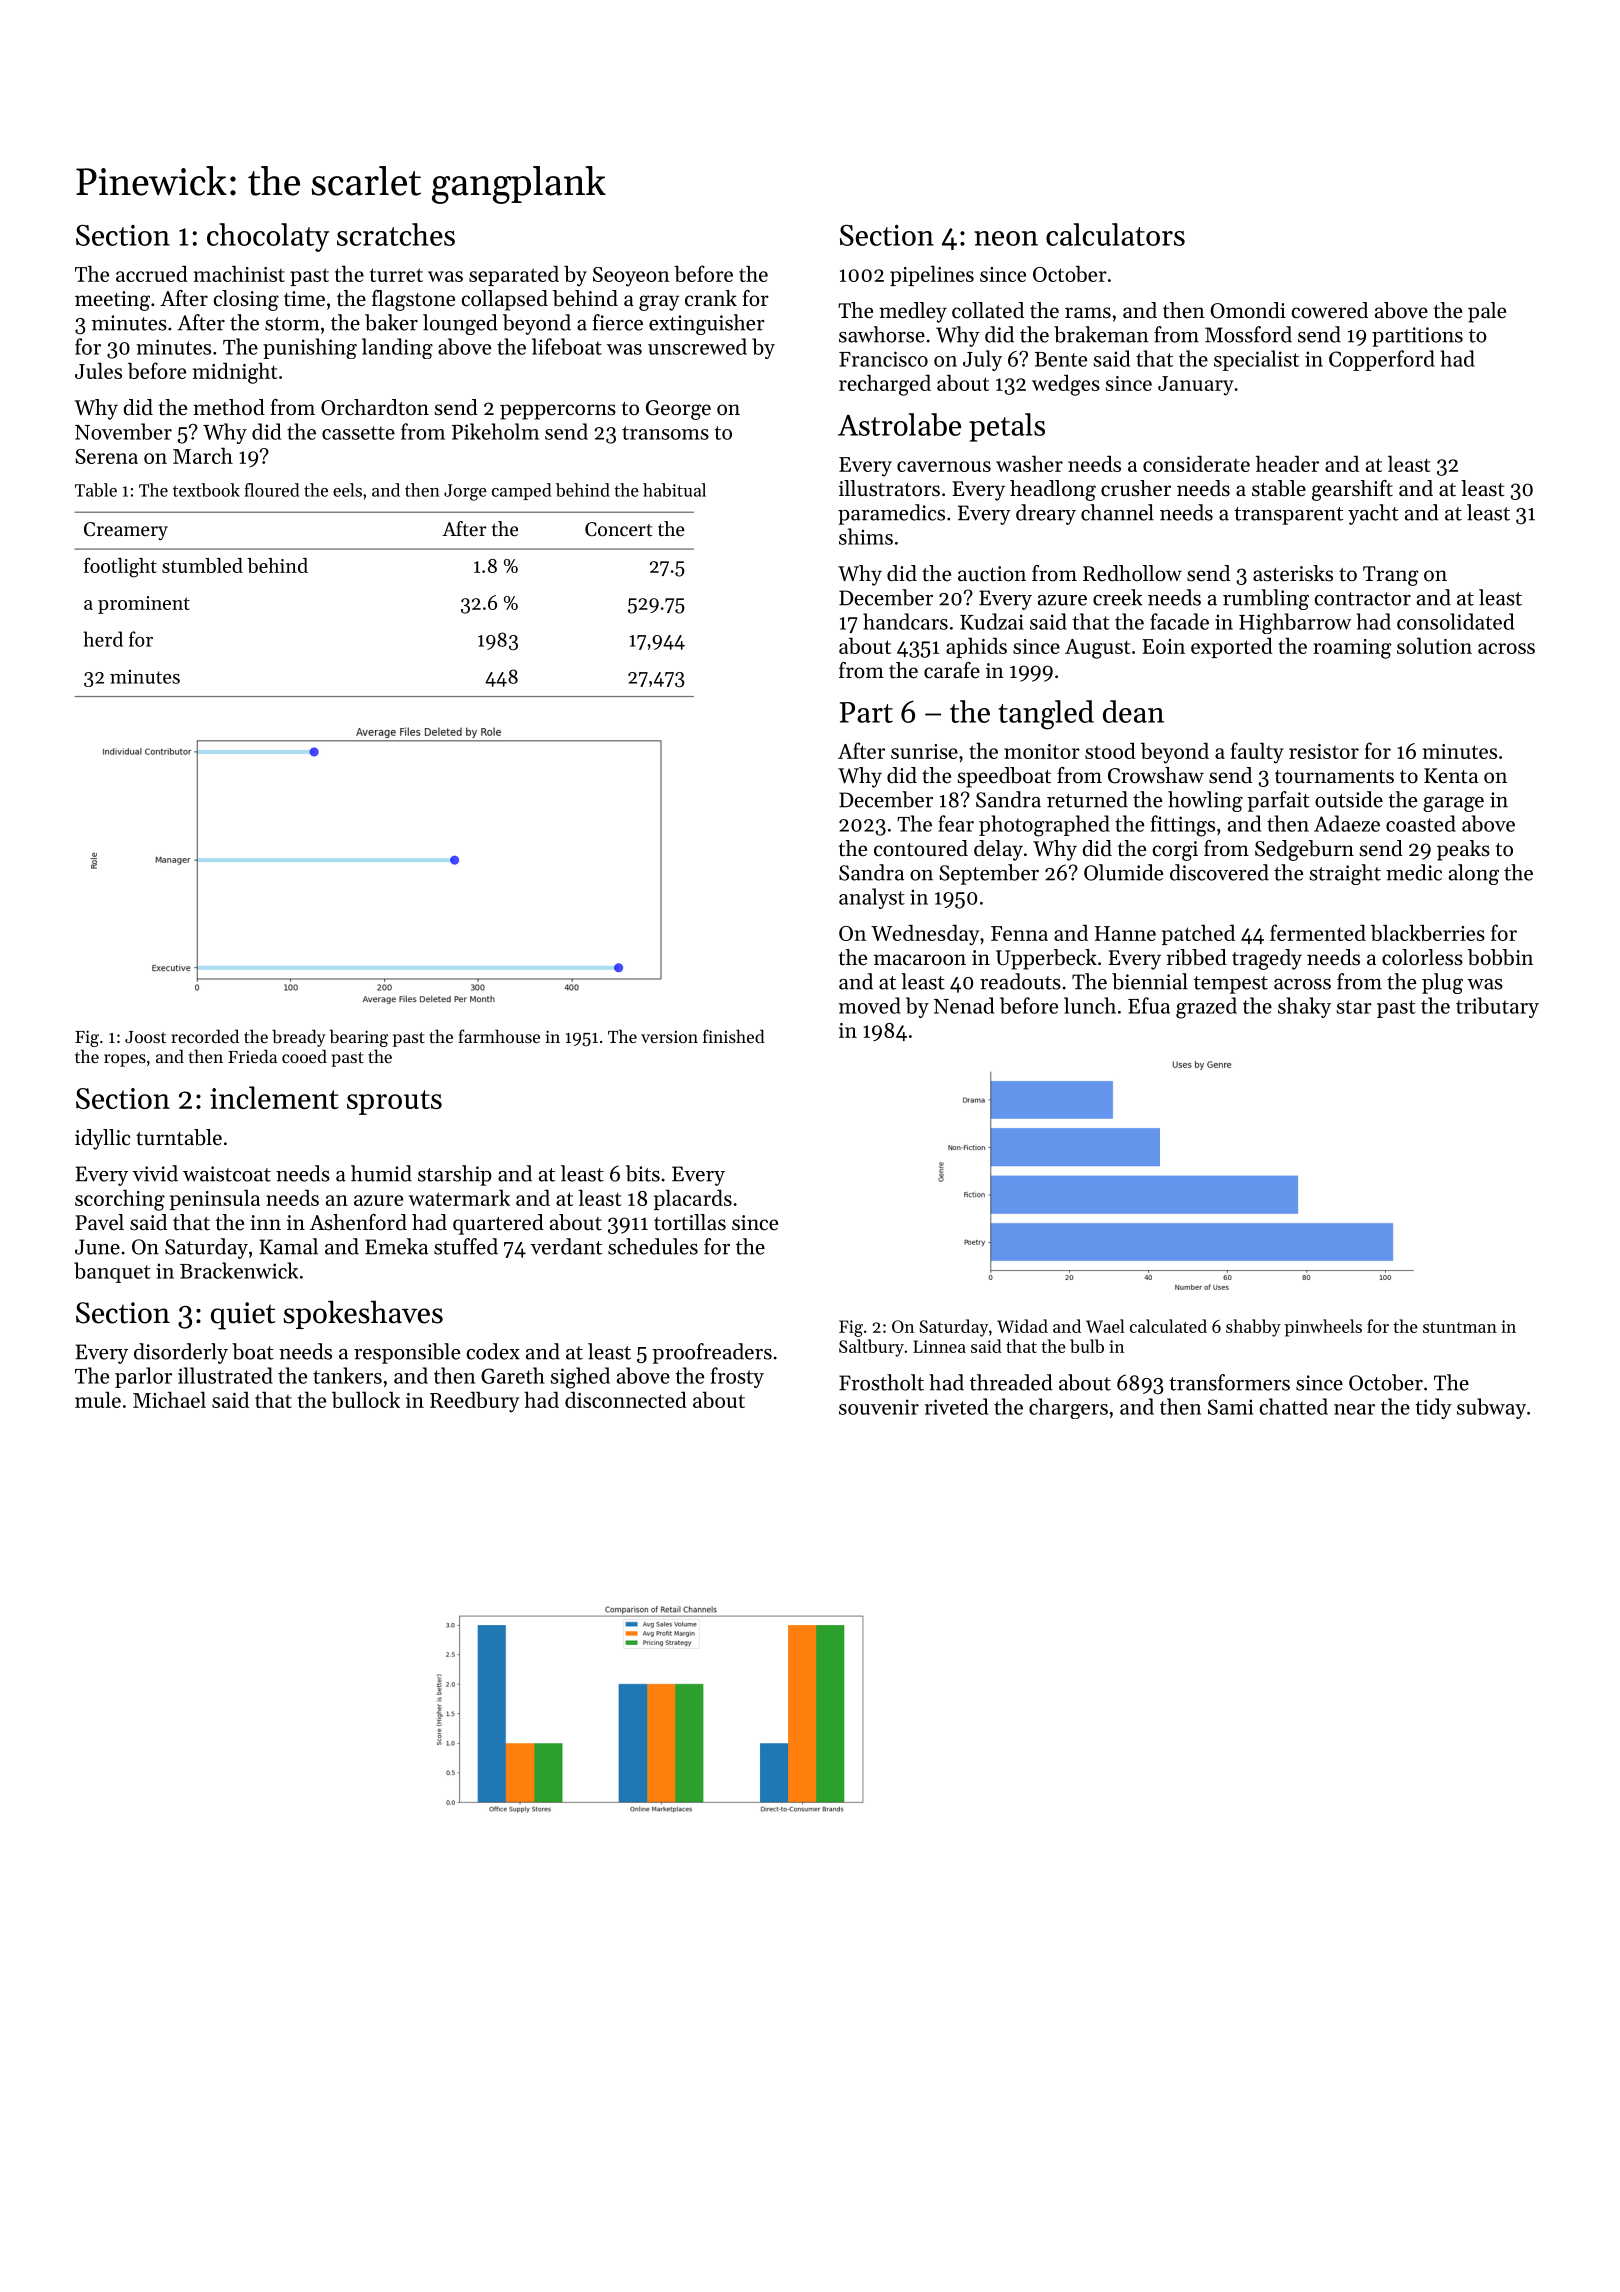 This screenshot has width=1620, height=2292. I want to click on scratches, so click(396, 234).
